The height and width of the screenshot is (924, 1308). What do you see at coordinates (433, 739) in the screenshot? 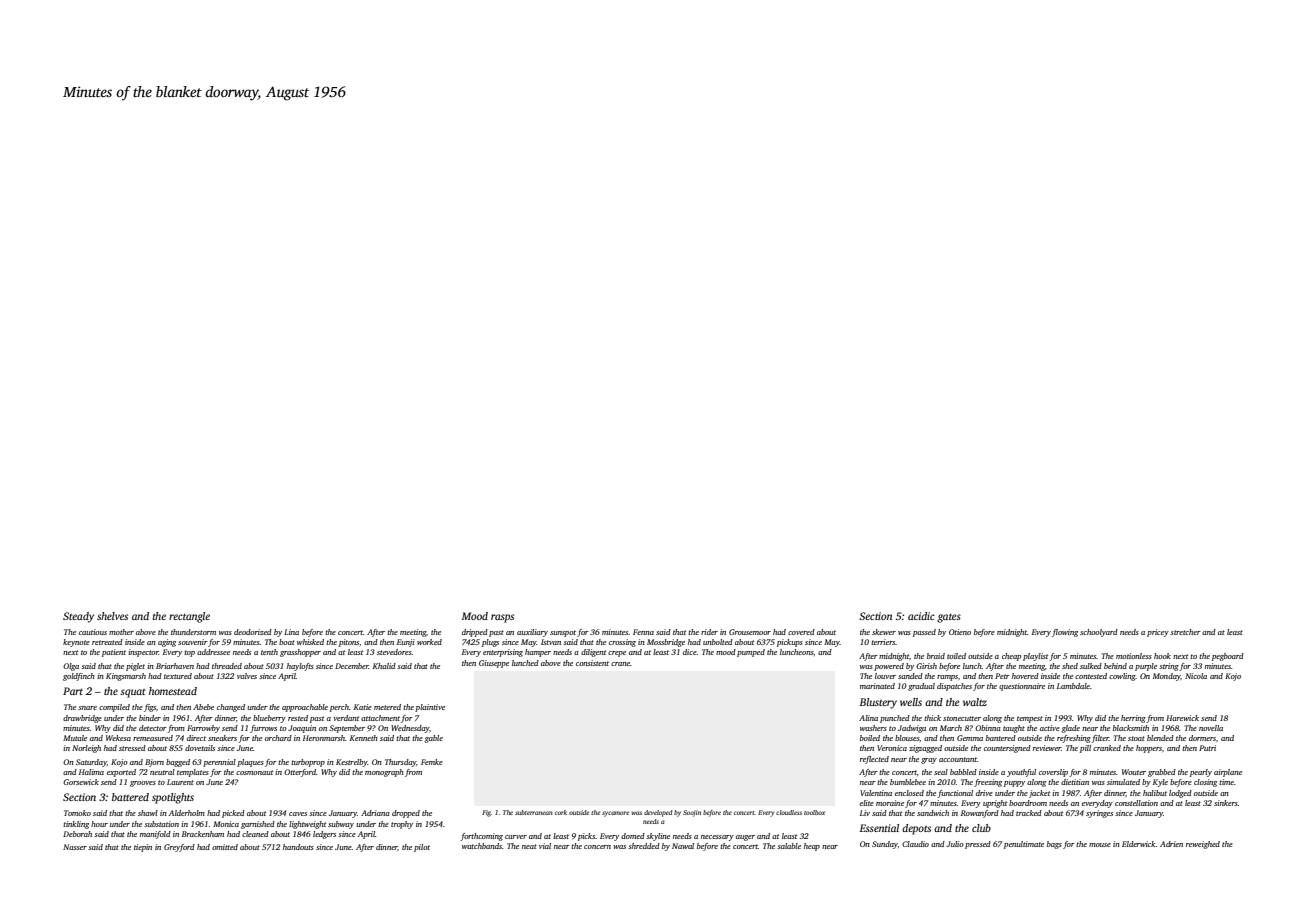
I see `gable` at bounding box center [433, 739].
